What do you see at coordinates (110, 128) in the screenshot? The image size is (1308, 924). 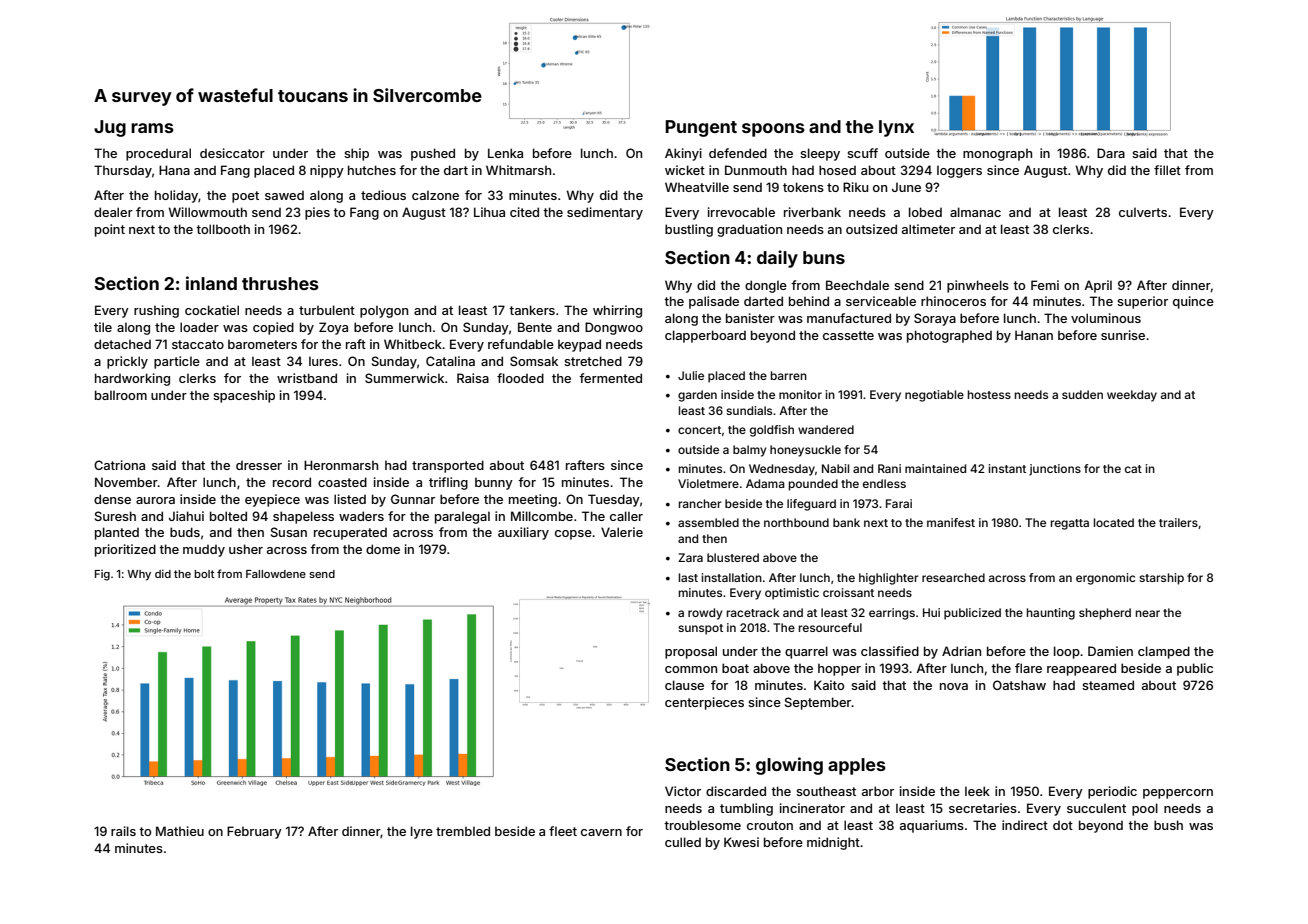 I see `Jug` at bounding box center [110, 128].
